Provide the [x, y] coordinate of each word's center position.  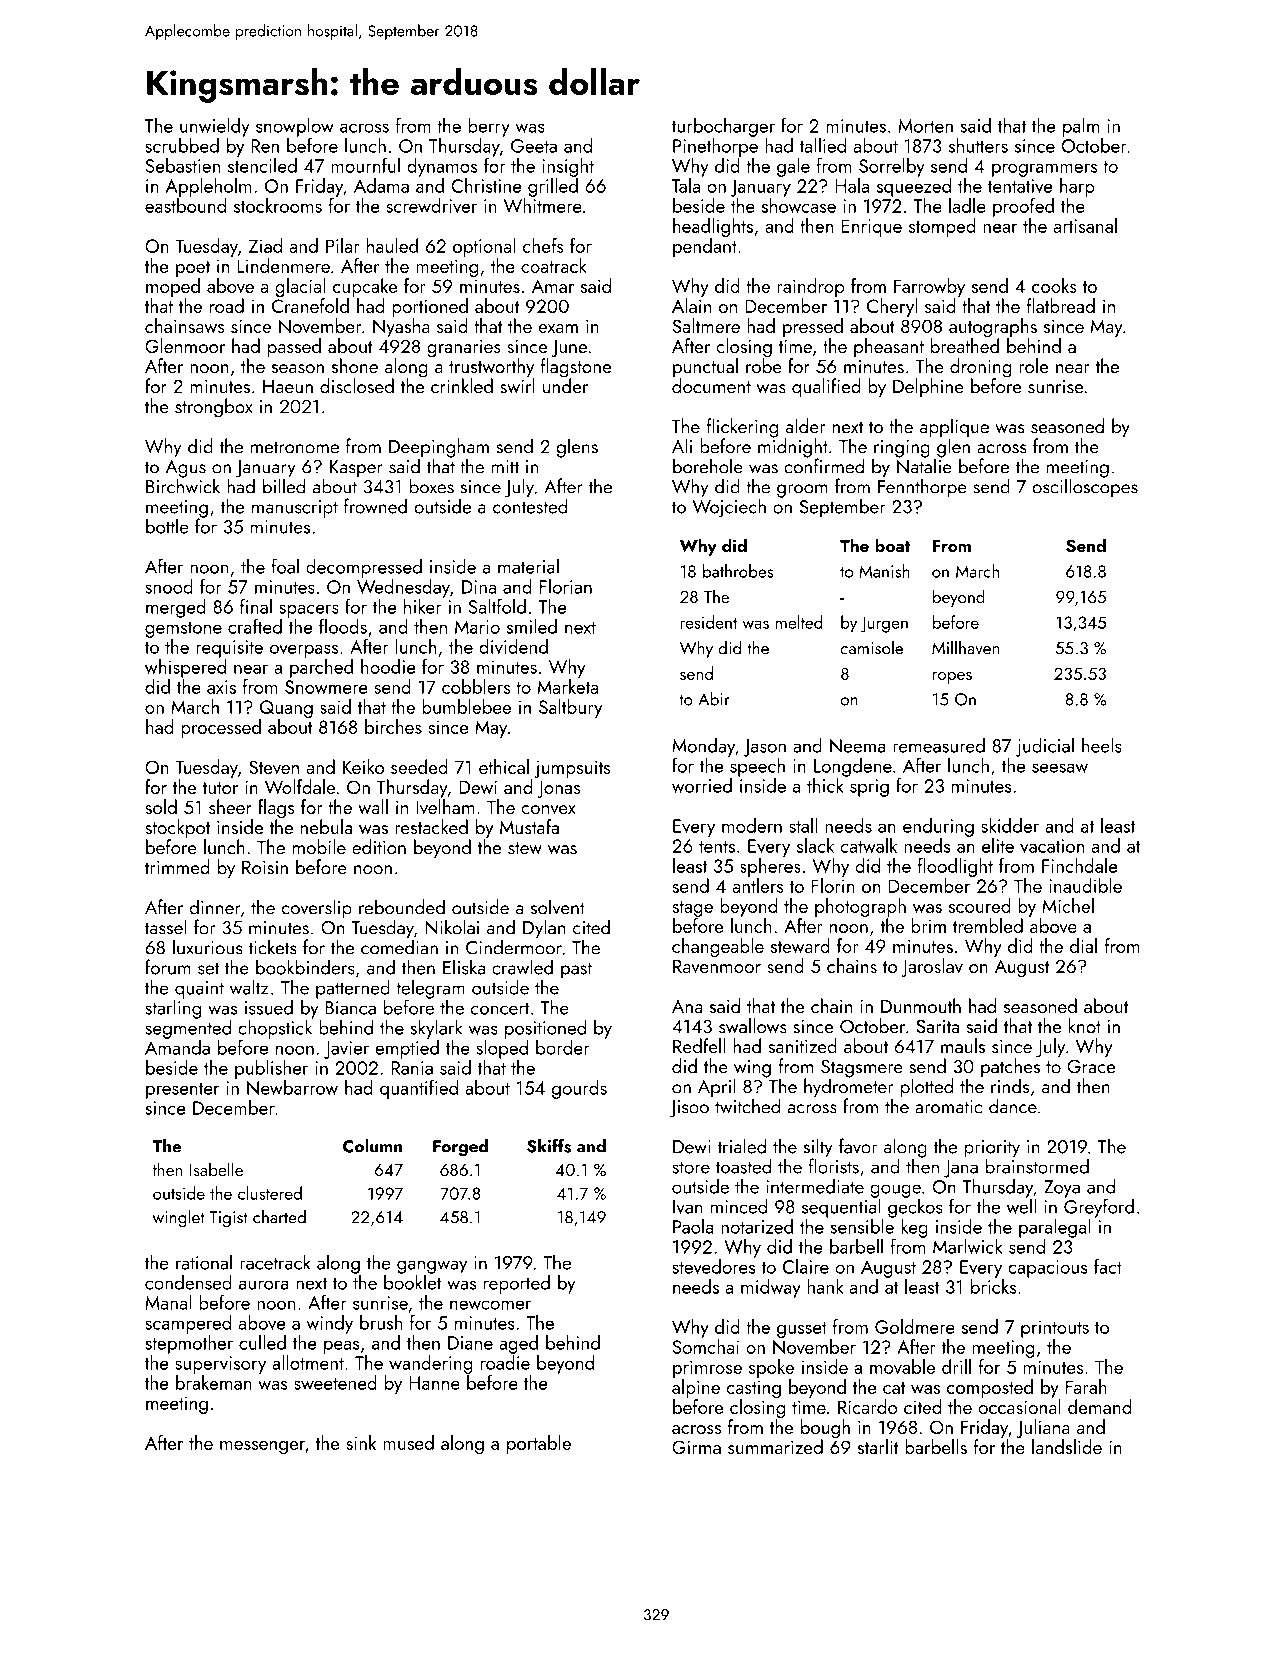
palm [1081, 127]
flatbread [1061, 305]
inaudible [1085, 885]
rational [204, 1262]
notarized [757, 1226]
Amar [553, 286]
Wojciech [729, 508]
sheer [230, 806]
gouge [895, 1191]
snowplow [295, 127]
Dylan [544, 929]
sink [361, 1442]
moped [173, 287]
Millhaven [965, 648]
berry [489, 127]
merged [176, 608]
